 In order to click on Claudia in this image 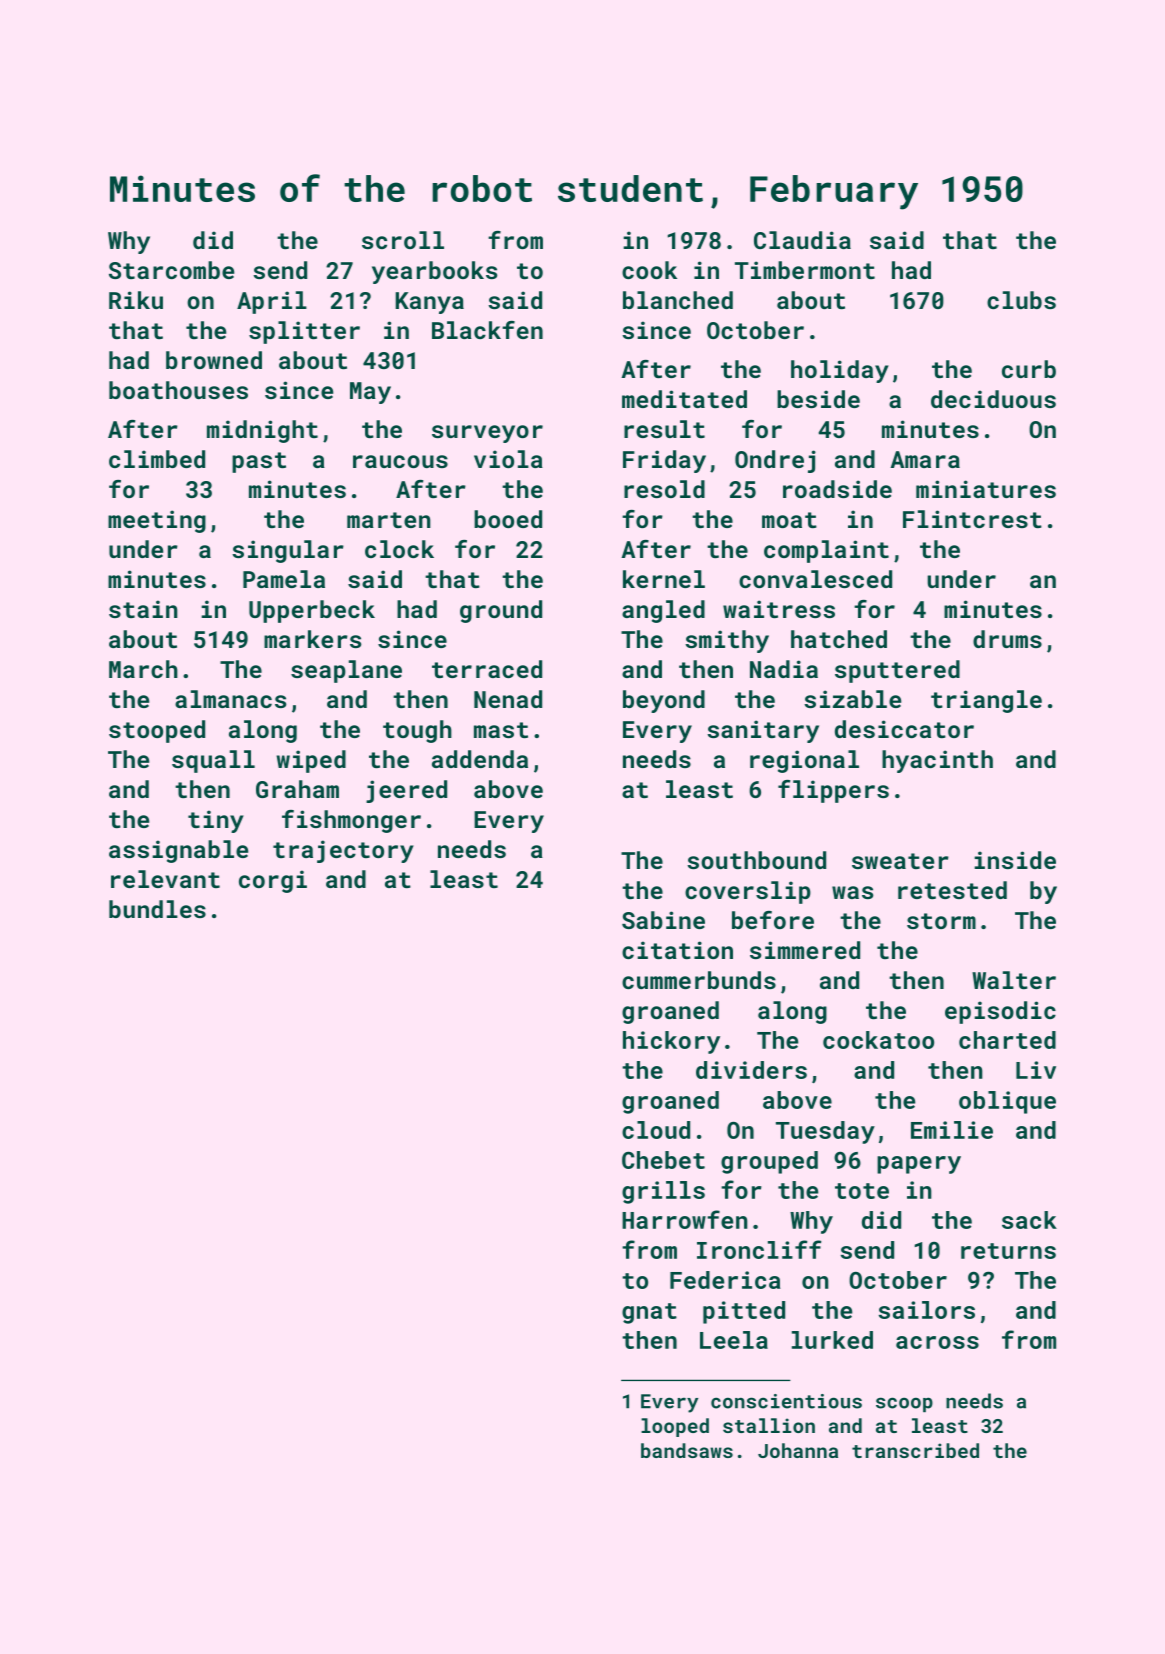, I will do `click(802, 240)`.
